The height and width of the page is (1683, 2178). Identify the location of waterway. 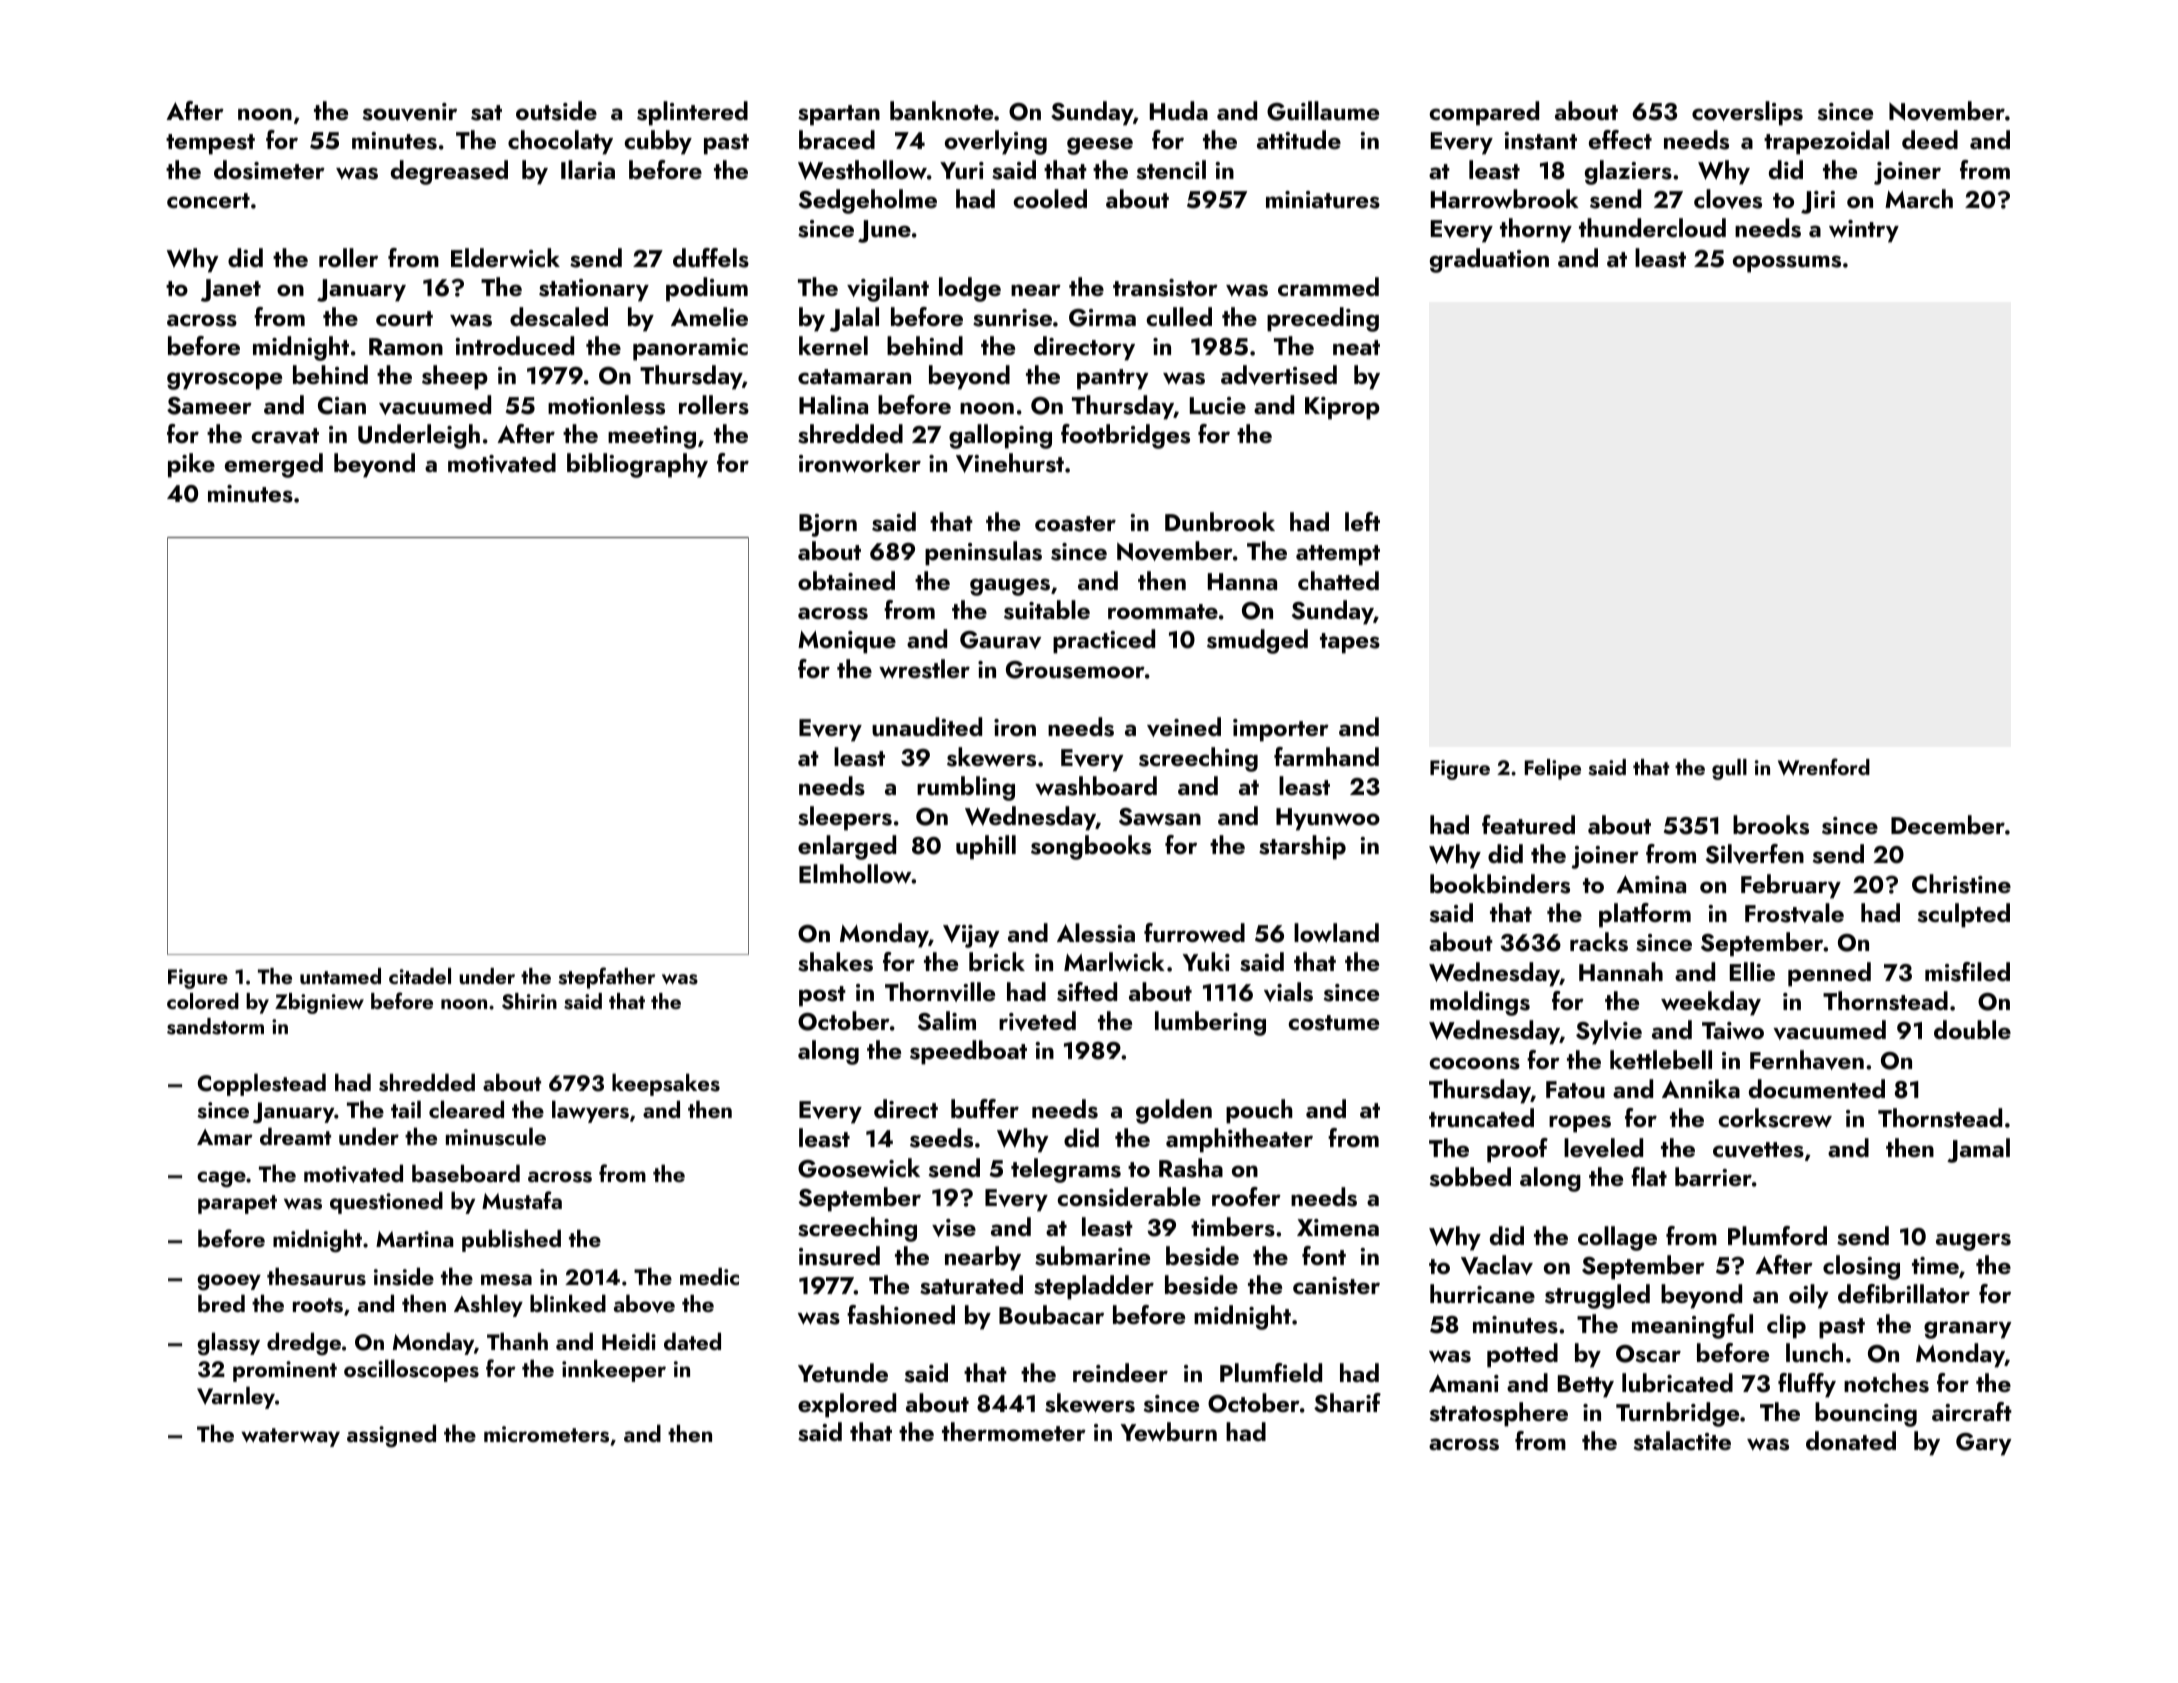
(290, 1437).
